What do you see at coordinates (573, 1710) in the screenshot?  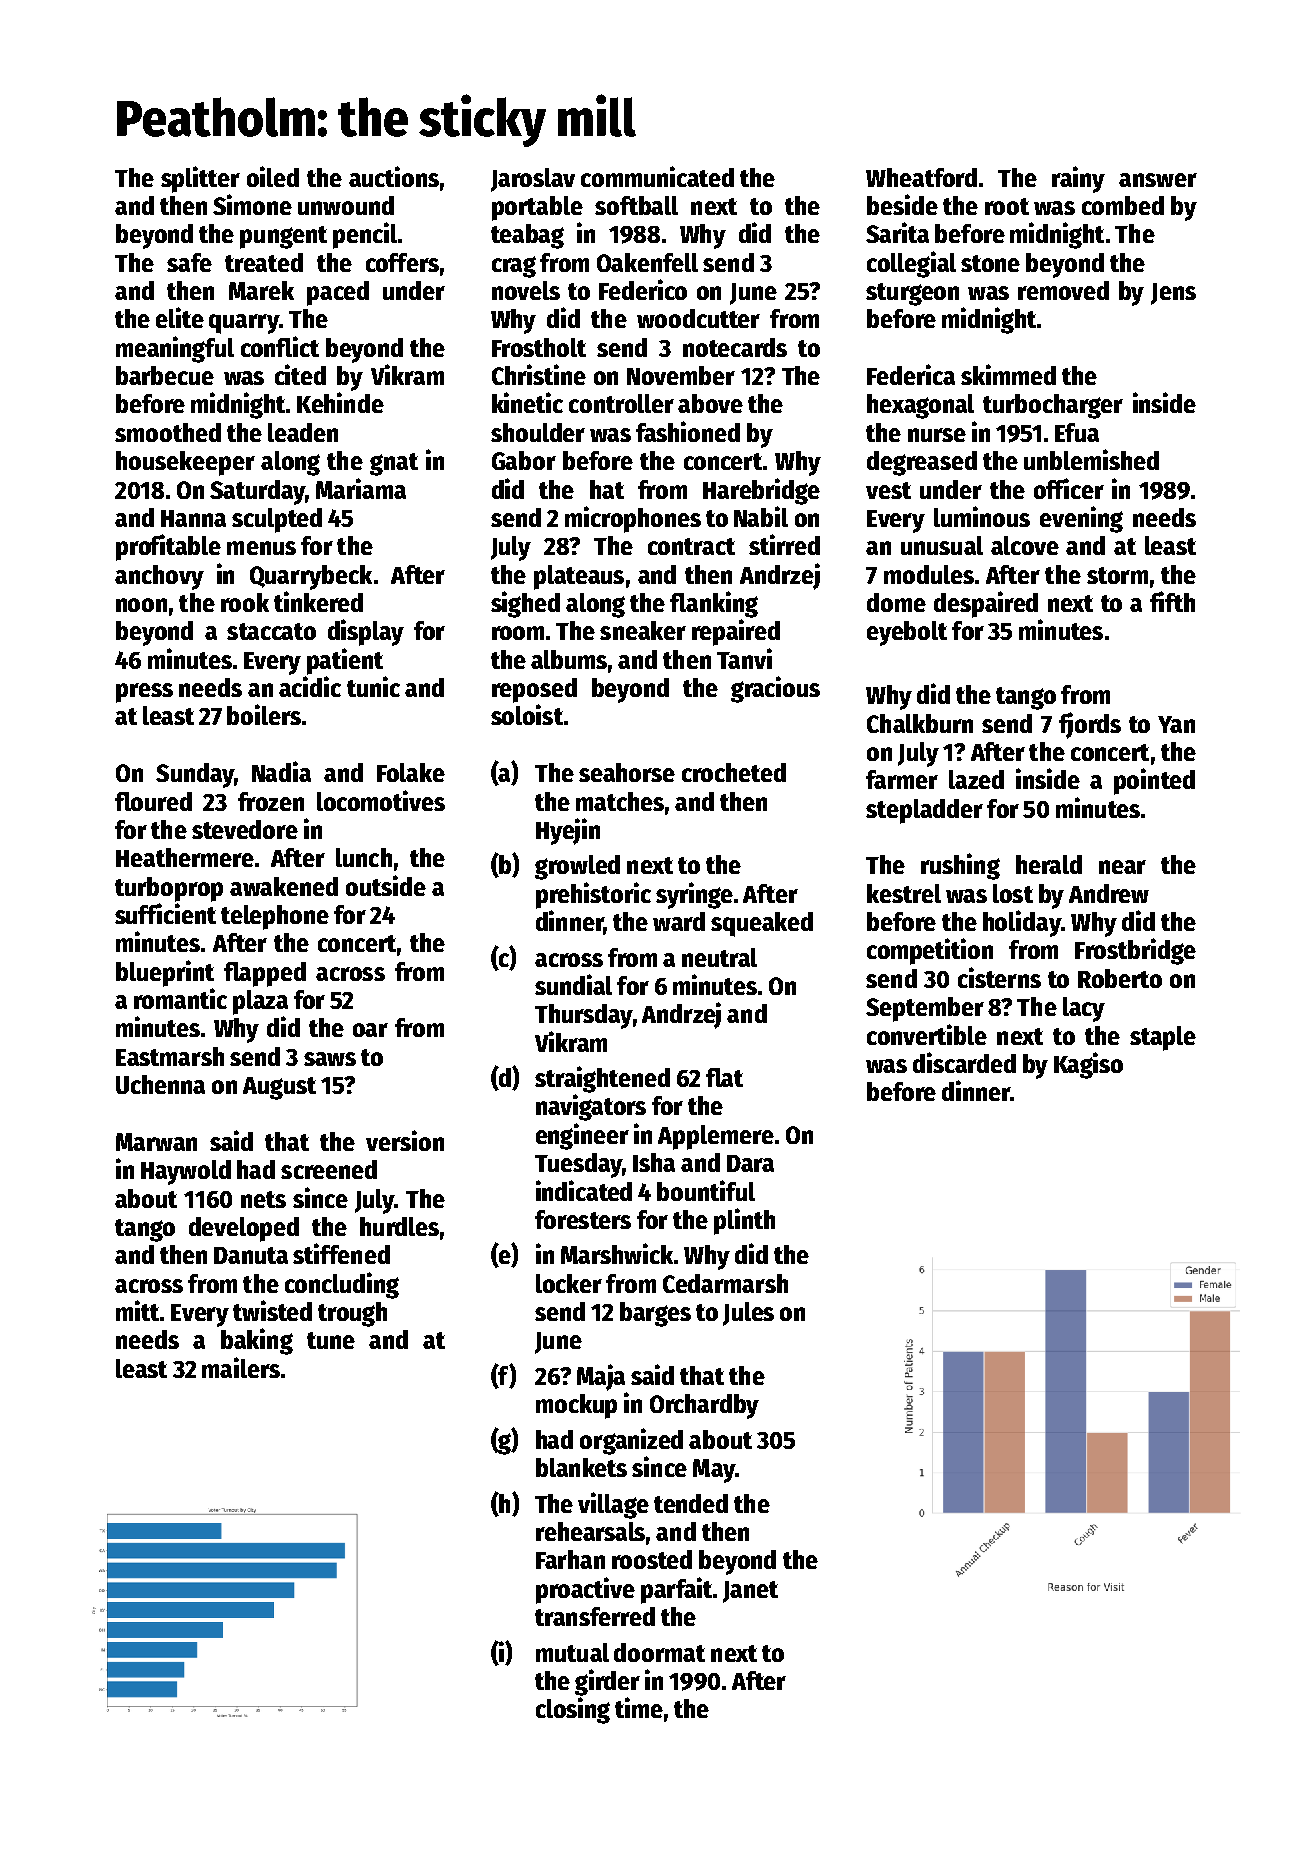 I see `closing` at bounding box center [573, 1710].
